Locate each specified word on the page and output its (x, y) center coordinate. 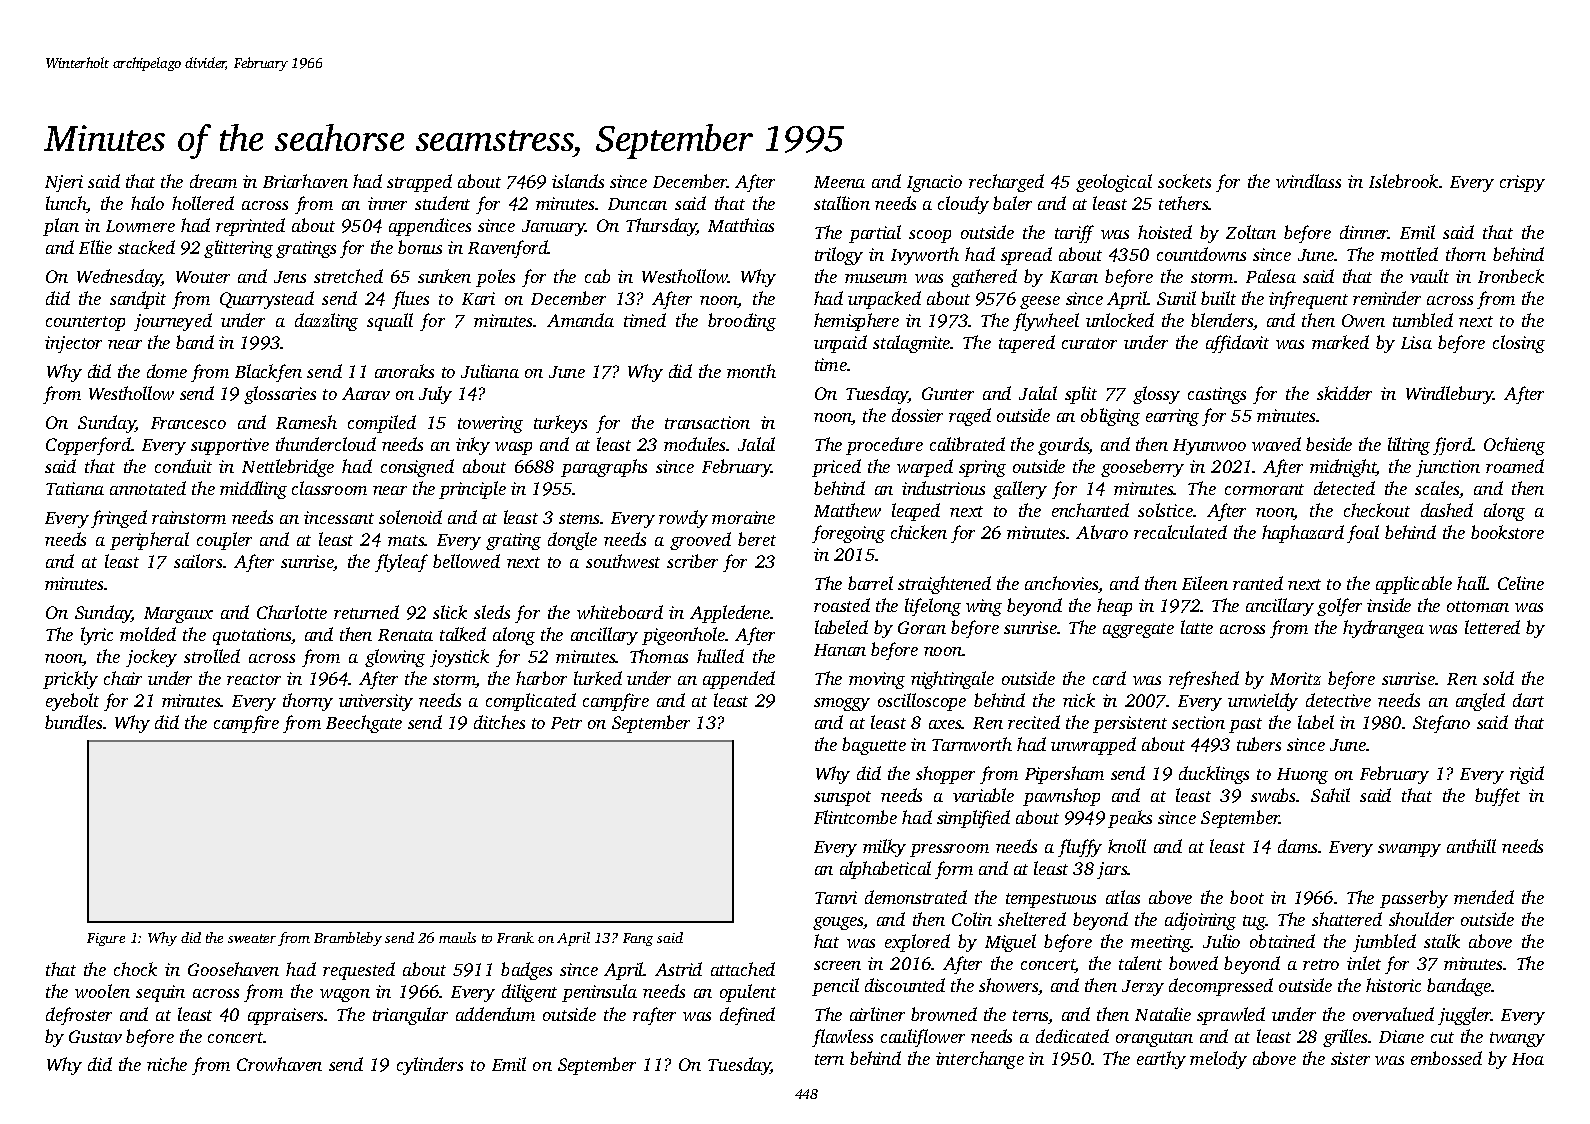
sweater (252, 938)
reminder (1387, 298)
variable (983, 795)
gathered (984, 278)
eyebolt (72, 702)
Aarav (366, 393)
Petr (566, 723)
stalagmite (912, 344)
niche (167, 1064)
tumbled (1423, 320)
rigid (1527, 775)
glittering (238, 249)
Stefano (1441, 724)
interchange (980, 1060)
